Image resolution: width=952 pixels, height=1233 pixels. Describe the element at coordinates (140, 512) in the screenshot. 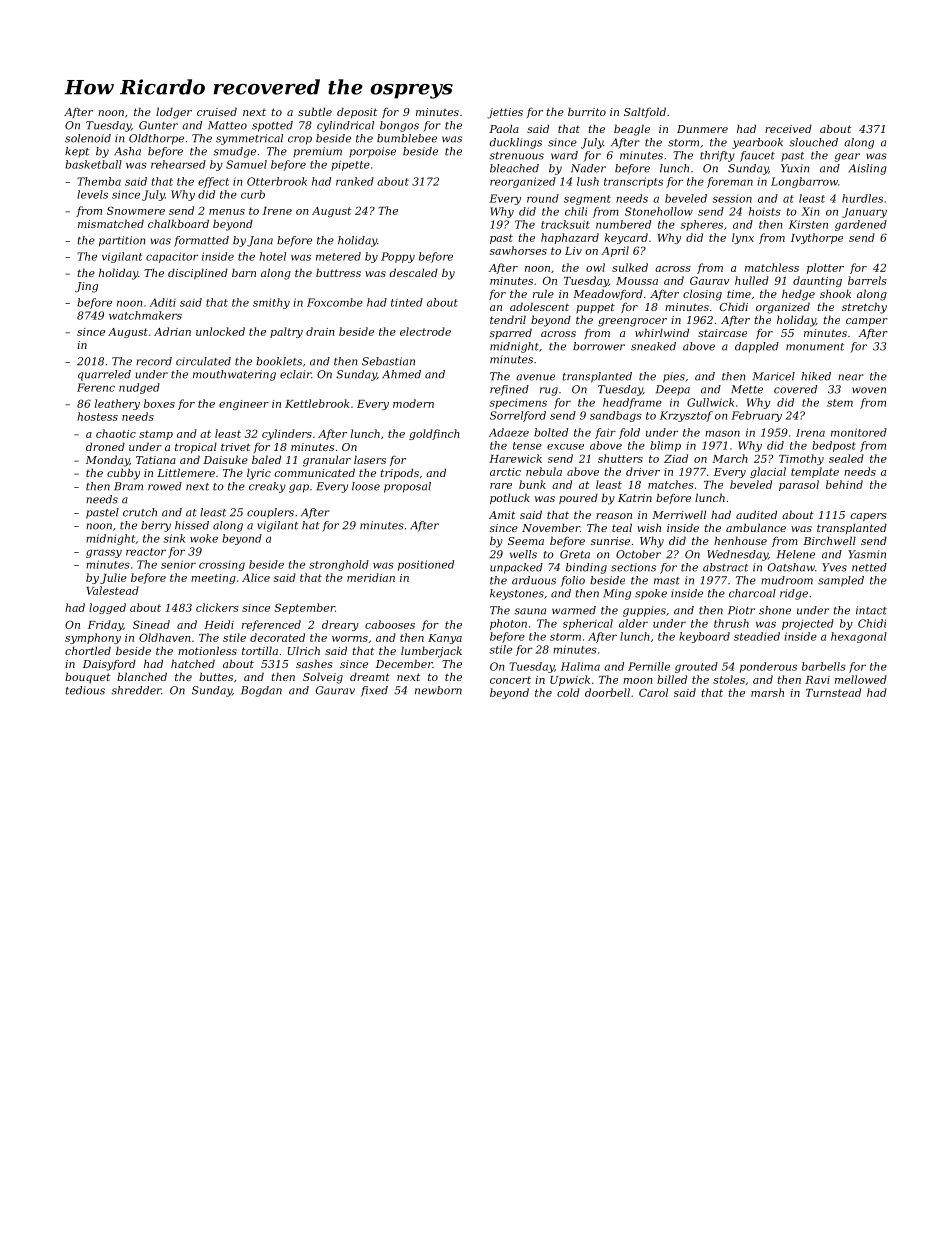

I see `crutch` at that location.
